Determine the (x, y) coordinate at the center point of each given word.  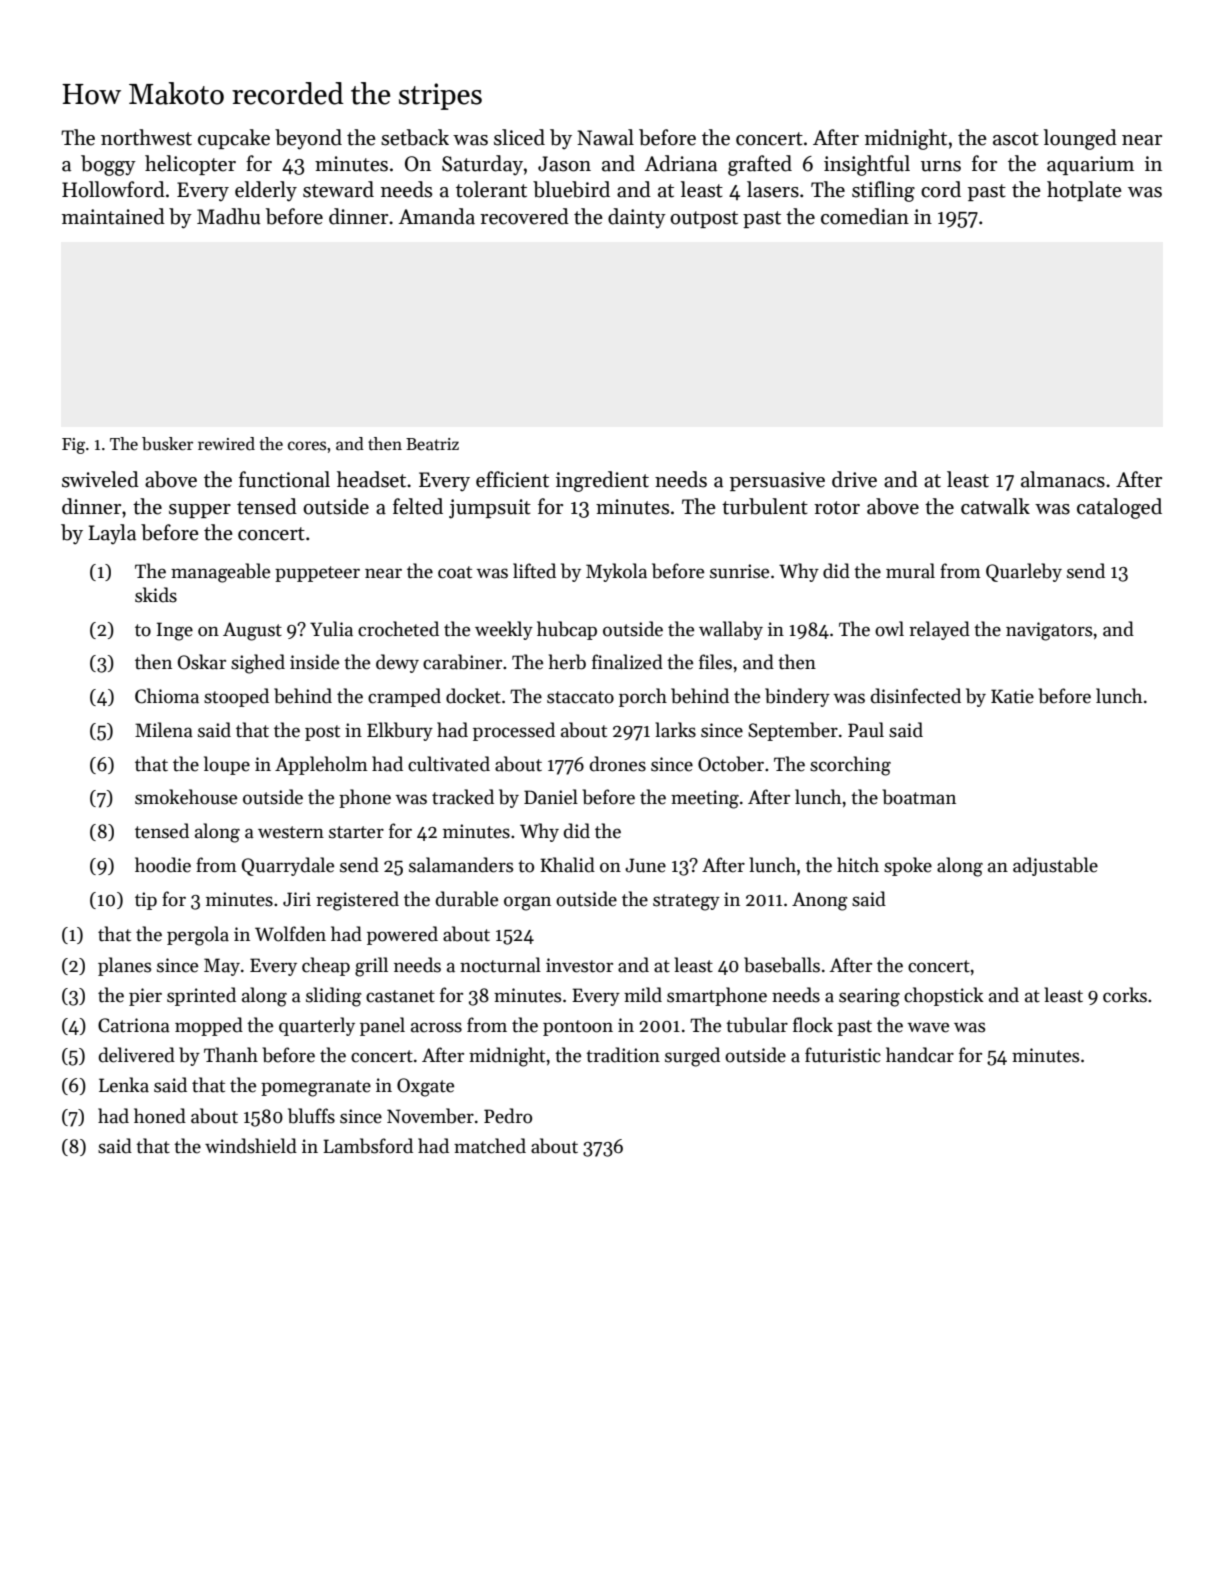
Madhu (229, 216)
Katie (1012, 696)
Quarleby (1024, 572)
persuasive (777, 481)
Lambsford (368, 1146)
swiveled (100, 479)
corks (1125, 995)
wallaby (731, 630)
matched (490, 1146)
